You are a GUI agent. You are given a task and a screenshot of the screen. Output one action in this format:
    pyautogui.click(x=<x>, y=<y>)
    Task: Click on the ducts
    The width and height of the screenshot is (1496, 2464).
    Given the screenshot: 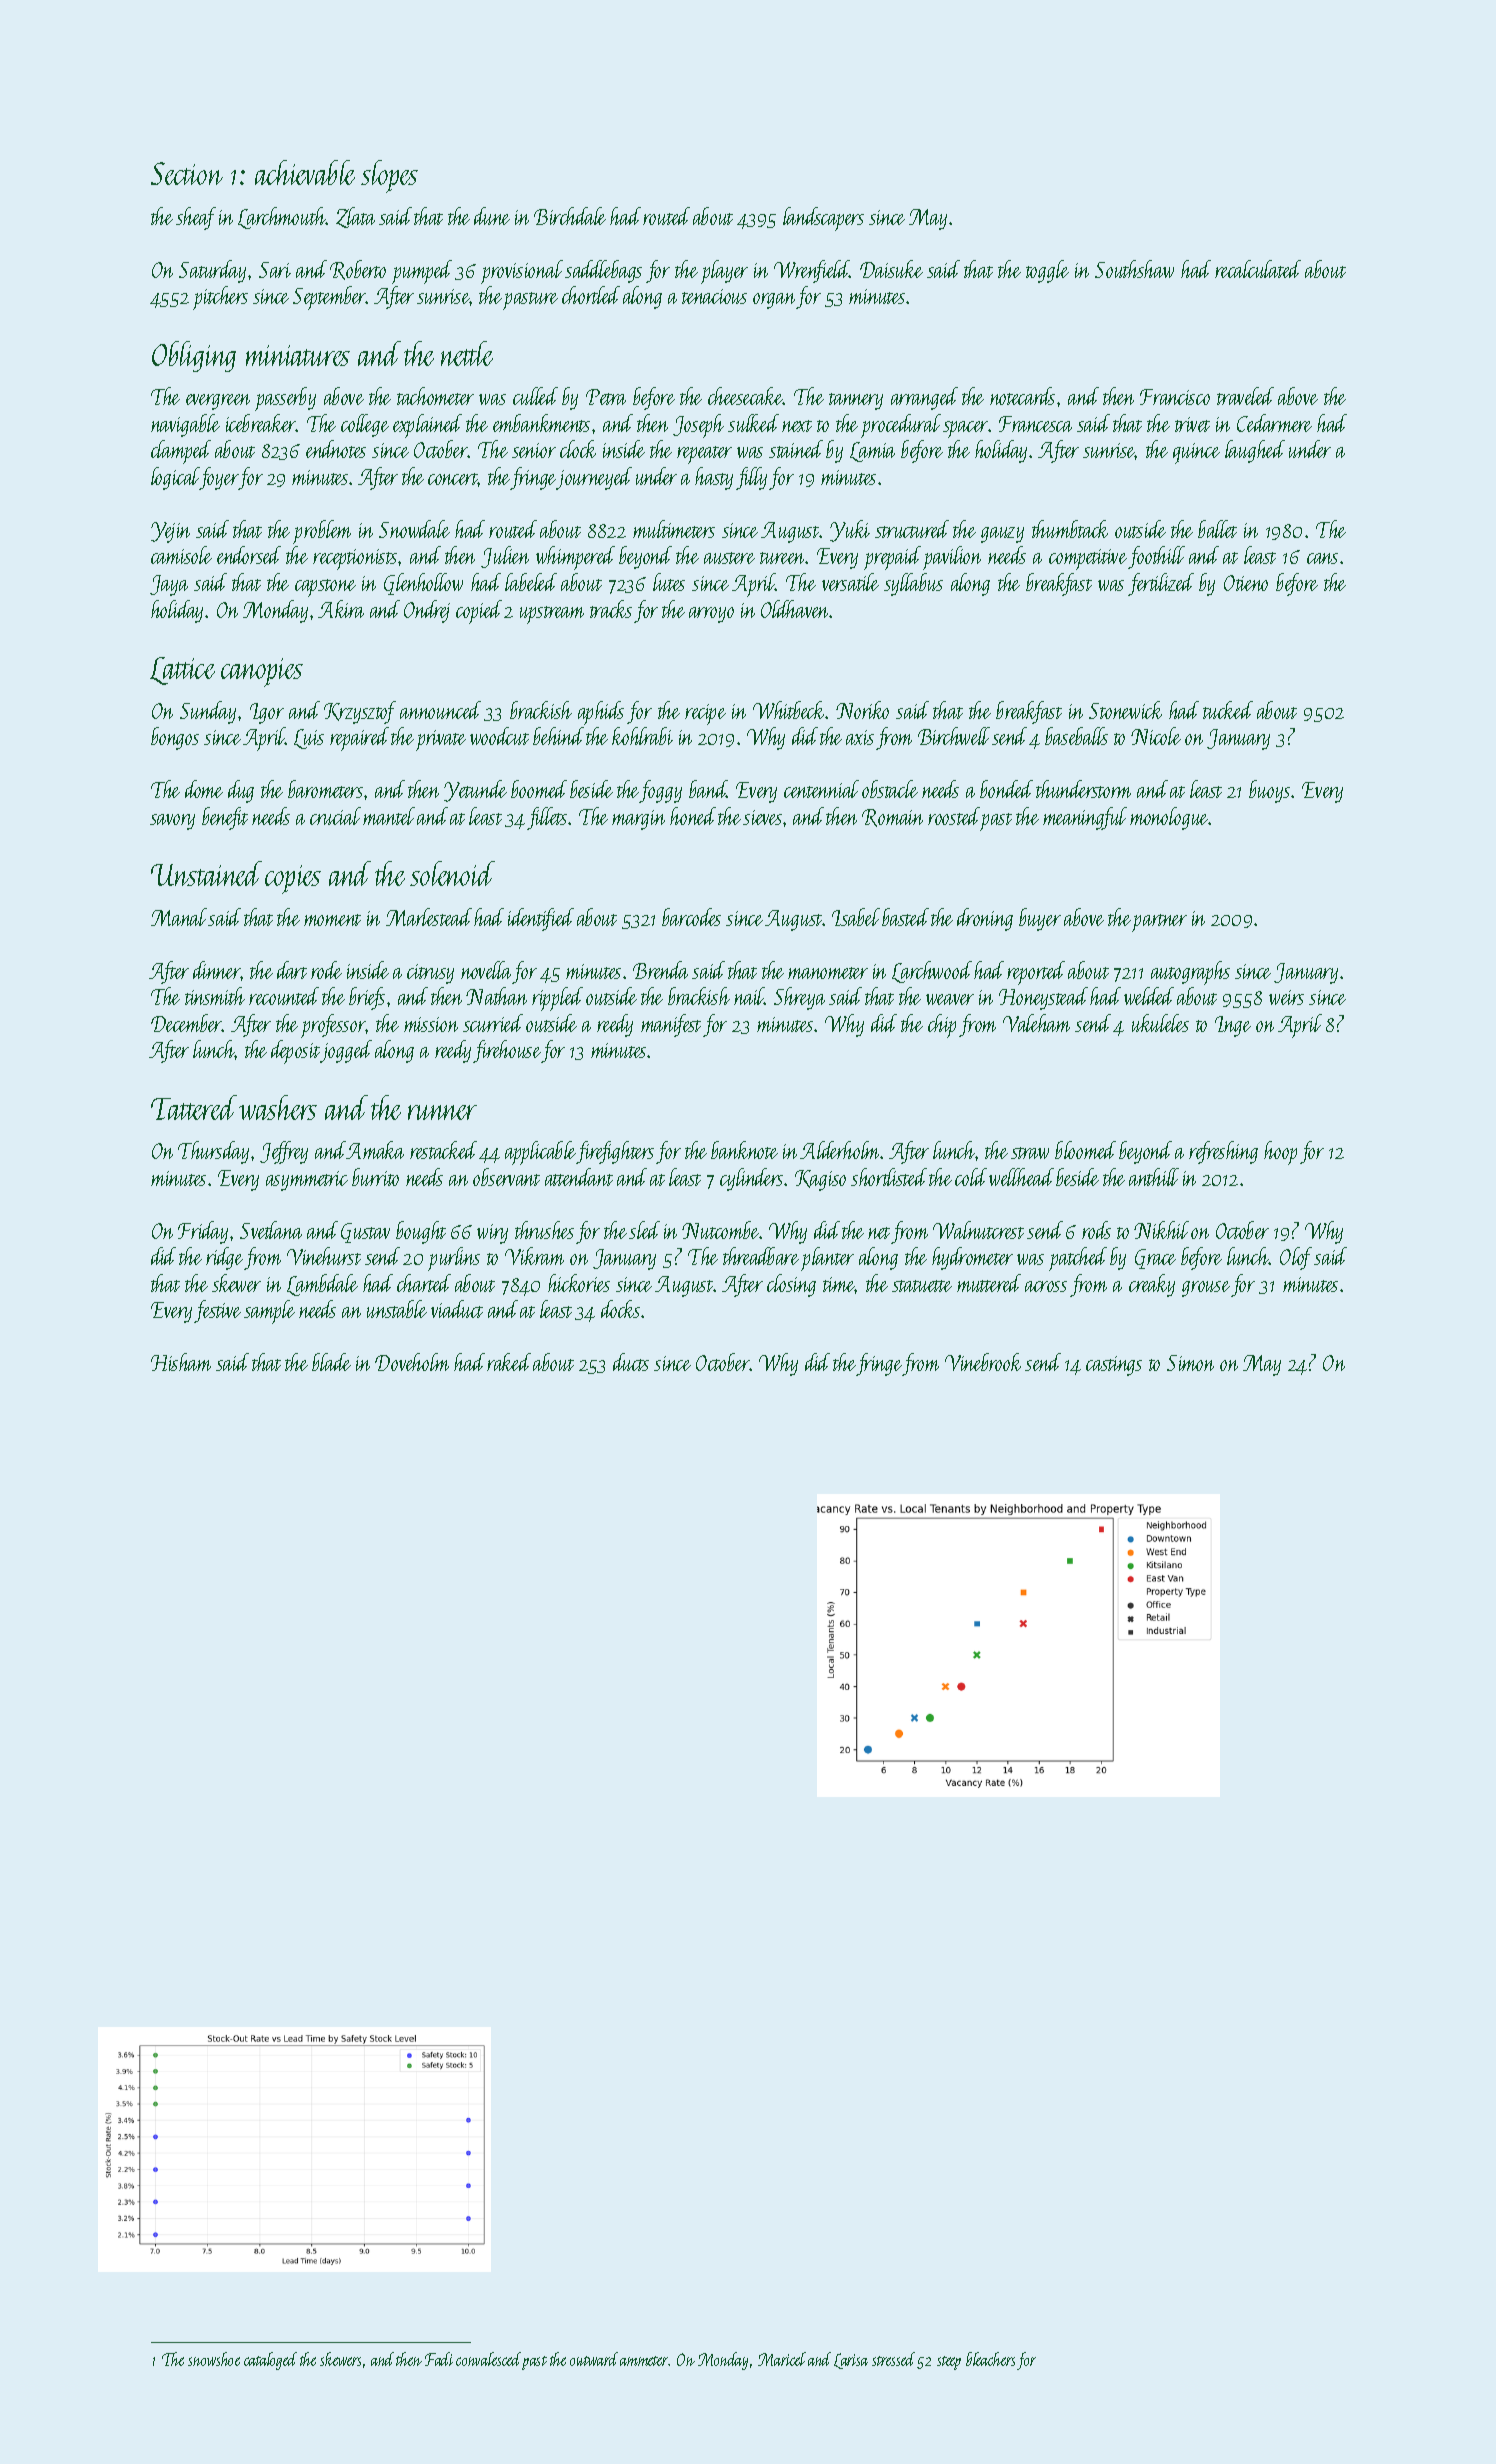 What is the action you would take?
    pyautogui.click(x=631, y=1362)
